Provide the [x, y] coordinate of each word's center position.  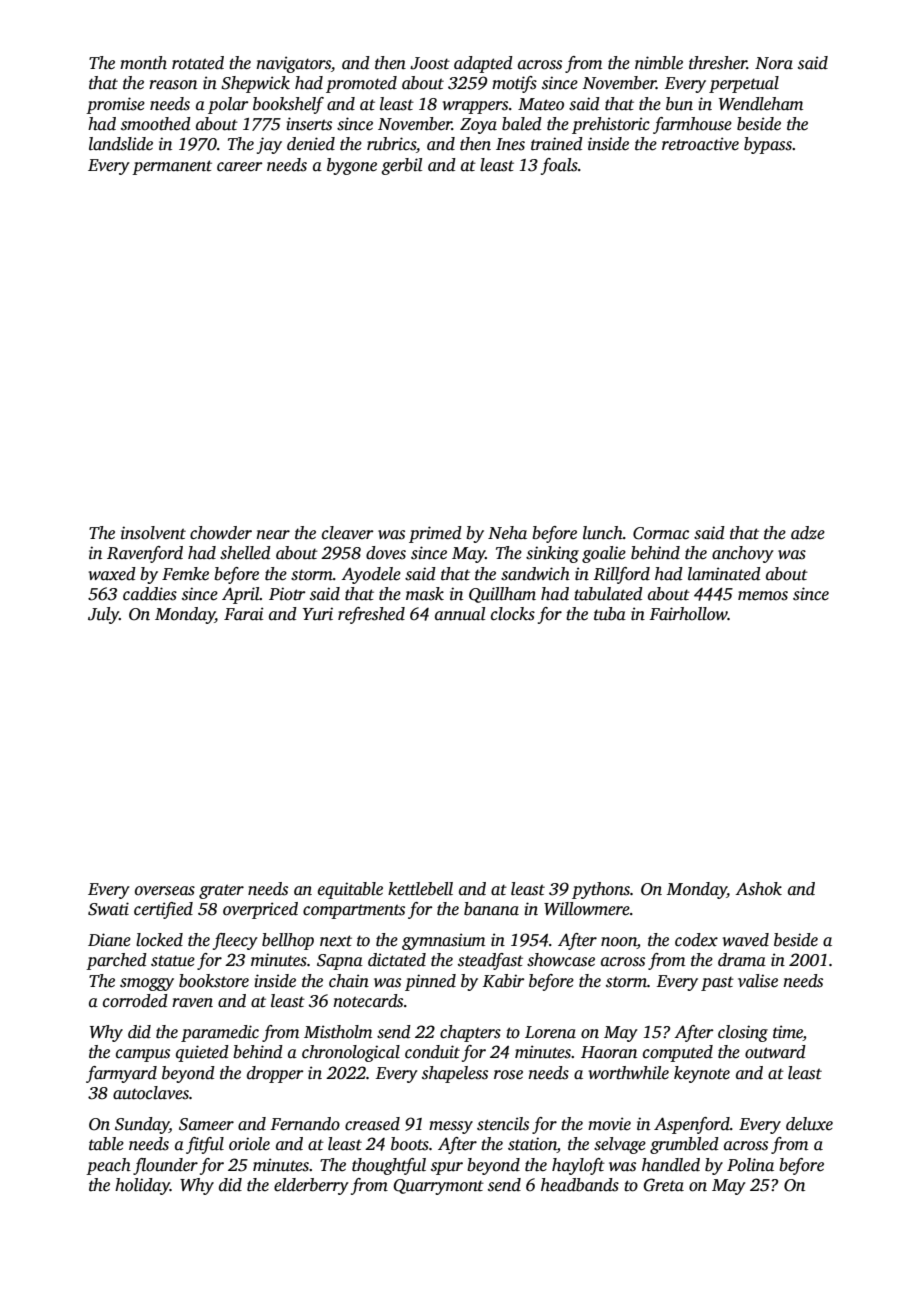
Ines [510, 144]
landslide [121, 144]
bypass [768, 145]
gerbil [401, 166]
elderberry [311, 1186]
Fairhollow [688, 614]
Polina [750, 1165]
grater [221, 892]
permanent [172, 167]
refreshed [371, 615]
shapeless [455, 1074]
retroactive [700, 144]
